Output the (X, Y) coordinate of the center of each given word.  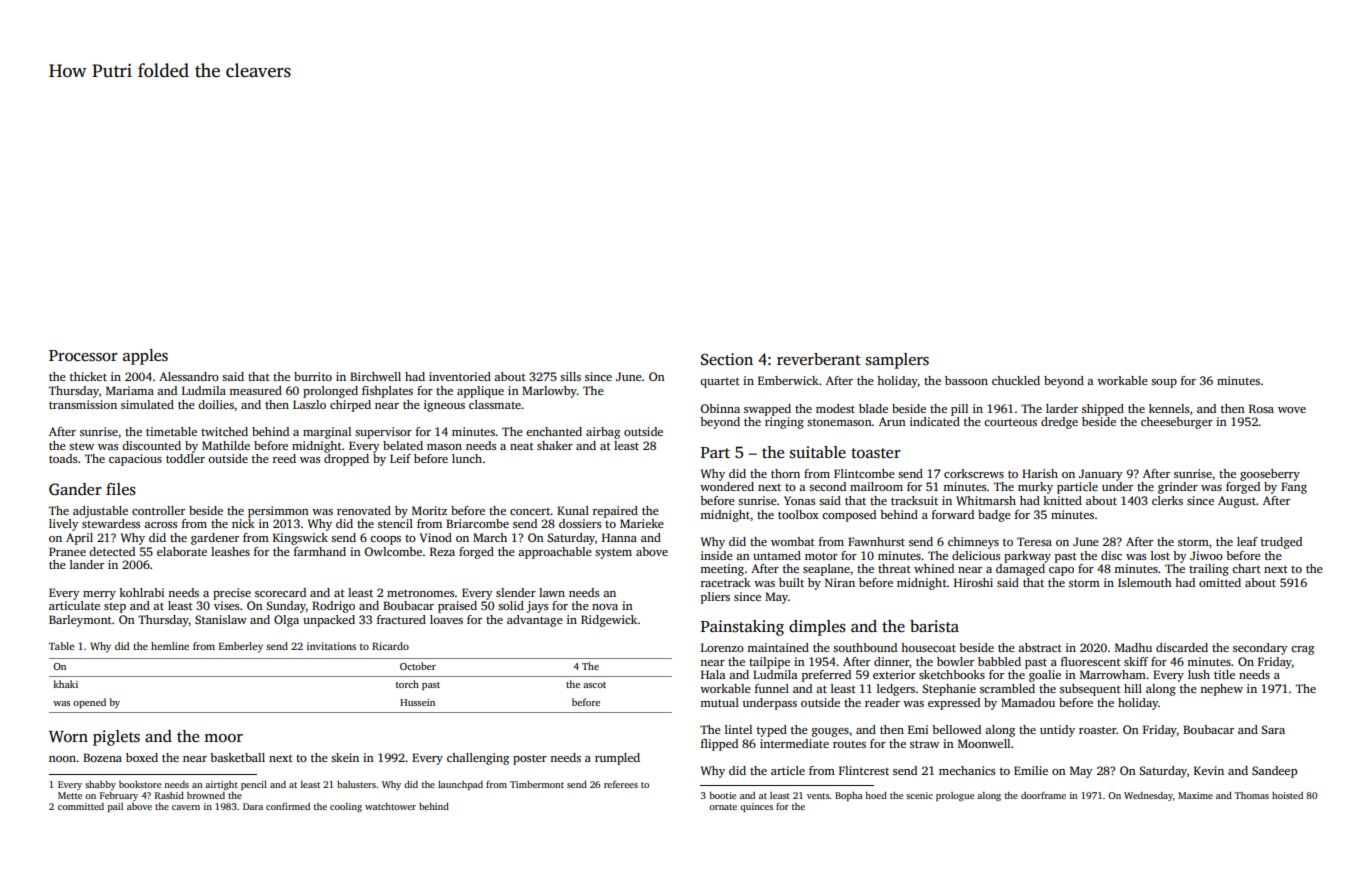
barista (934, 626)
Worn (68, 736)
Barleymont (80, 621)
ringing (784, 423)
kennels (1169, 408)
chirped (350, 406)
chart (1246, 568)
